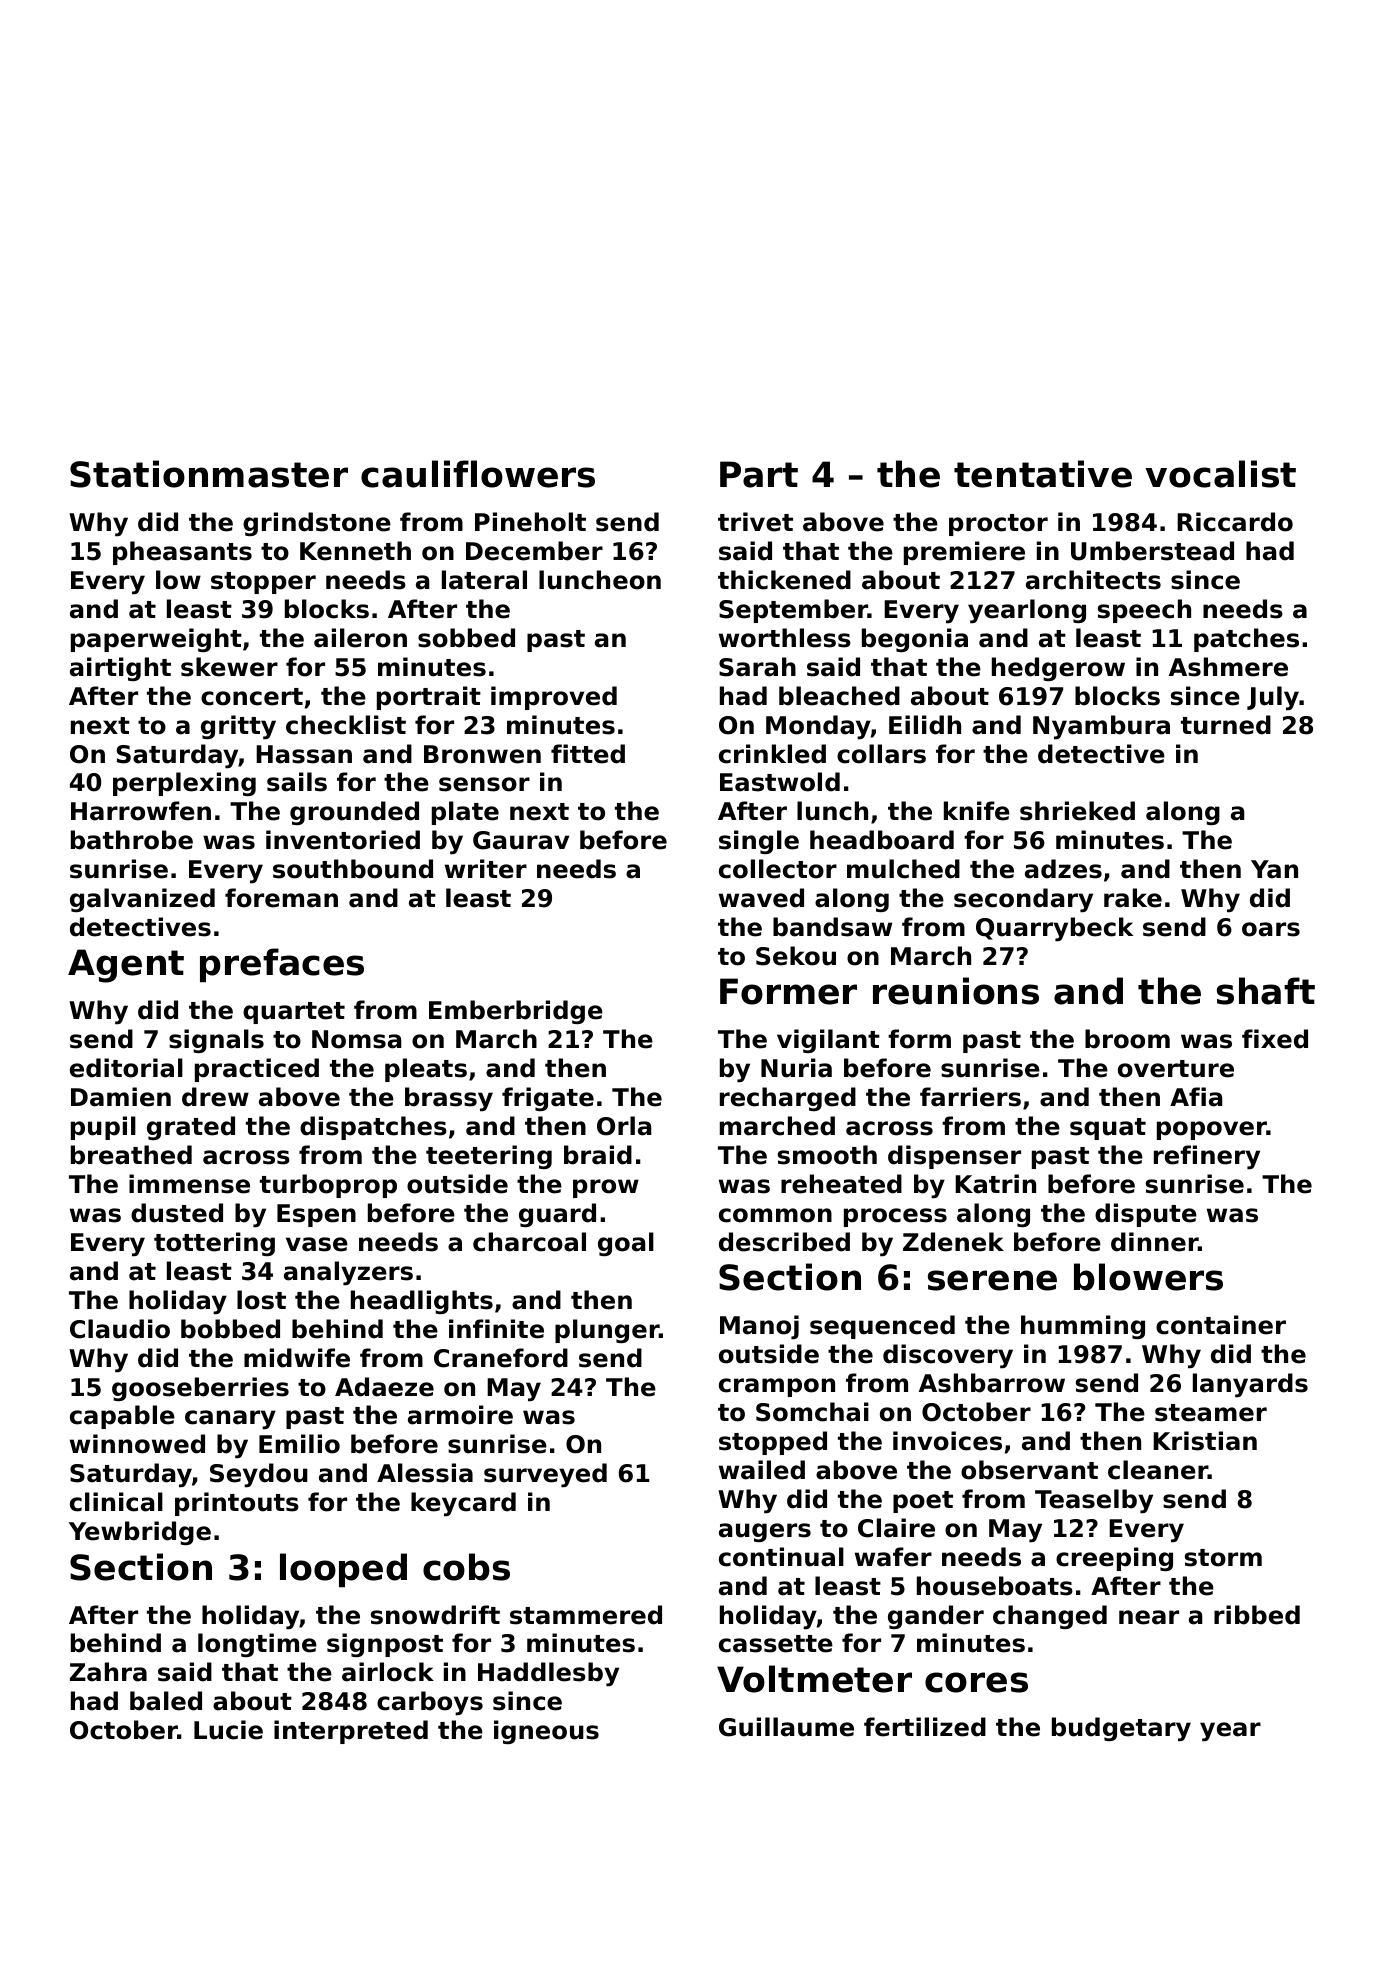 This screenshot has width=1386, height=1969. Describe the element at coordinates (814, 1679) in the screenshot. I see `Voltmeter` at that location.
